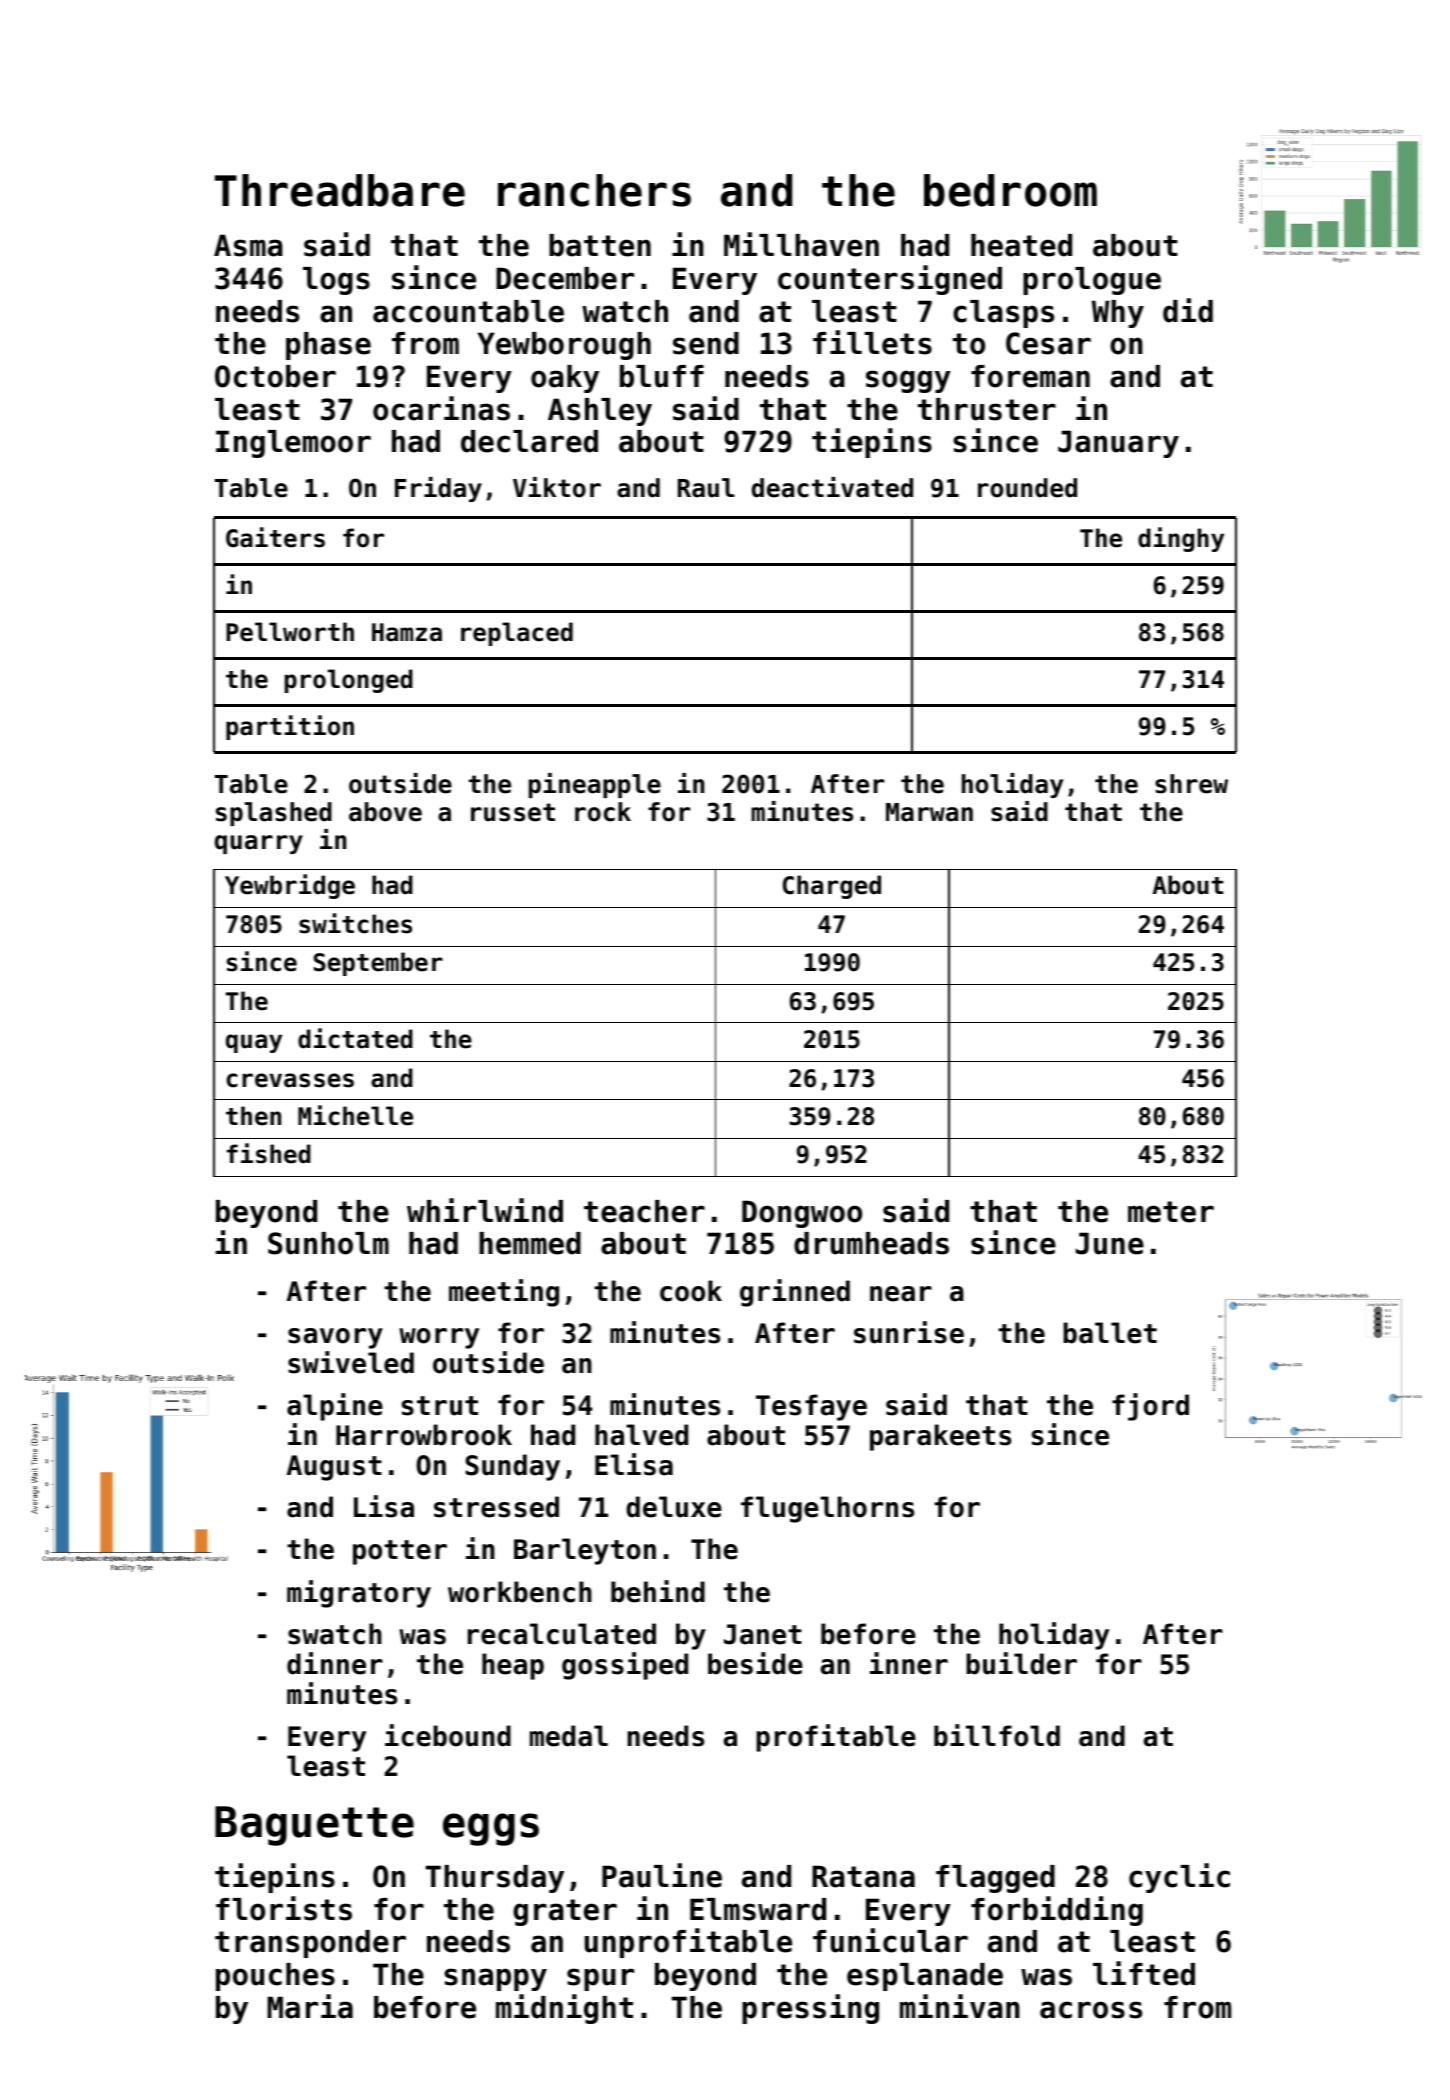 This page has width=1450, height=2100. What do you see at coordinates (594, 190) in the page?
I see `ranchers` at bounding box center [594, 190].
